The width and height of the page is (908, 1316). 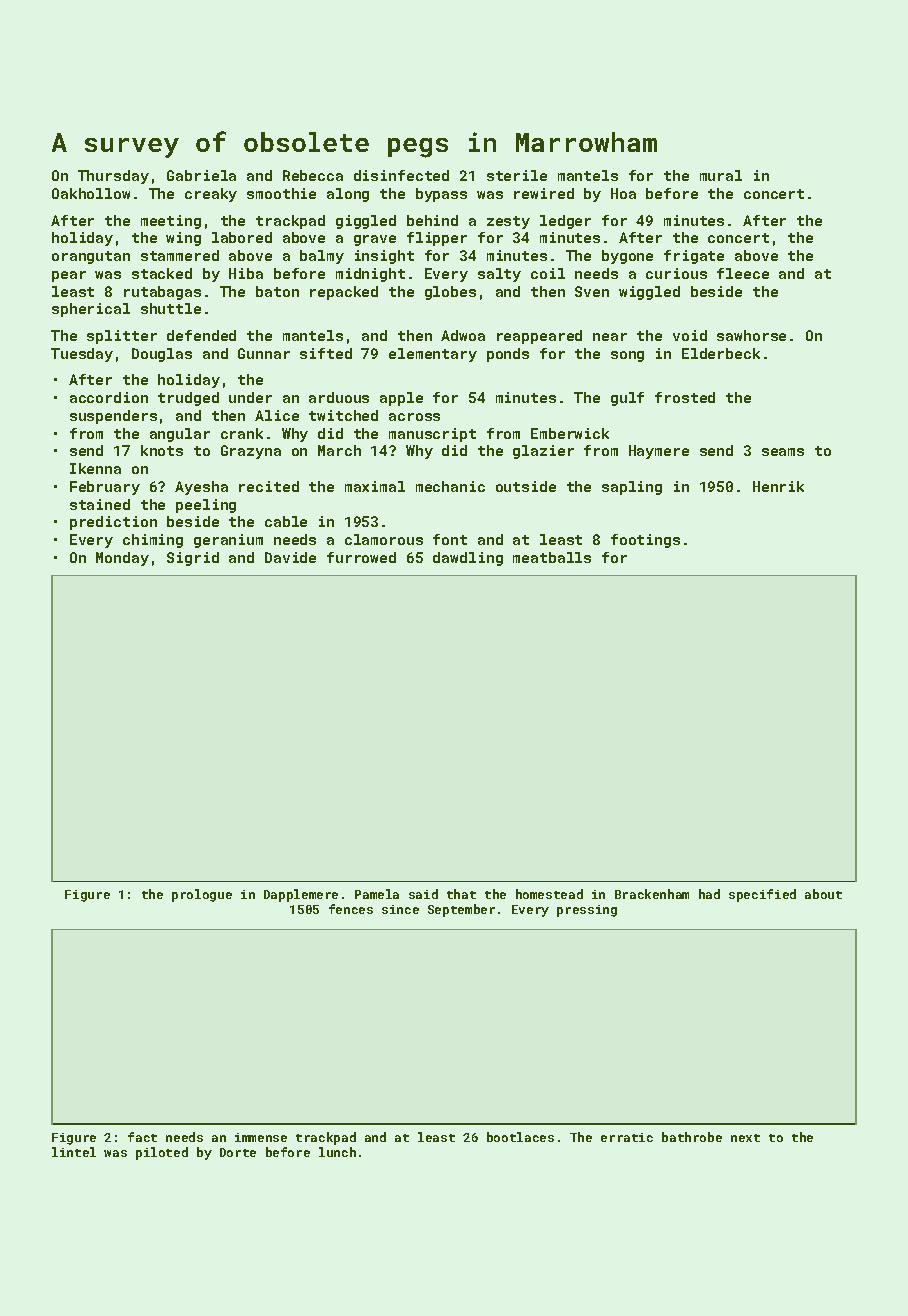 I want to click on bathrobe, so click(x=692, y=1137).
